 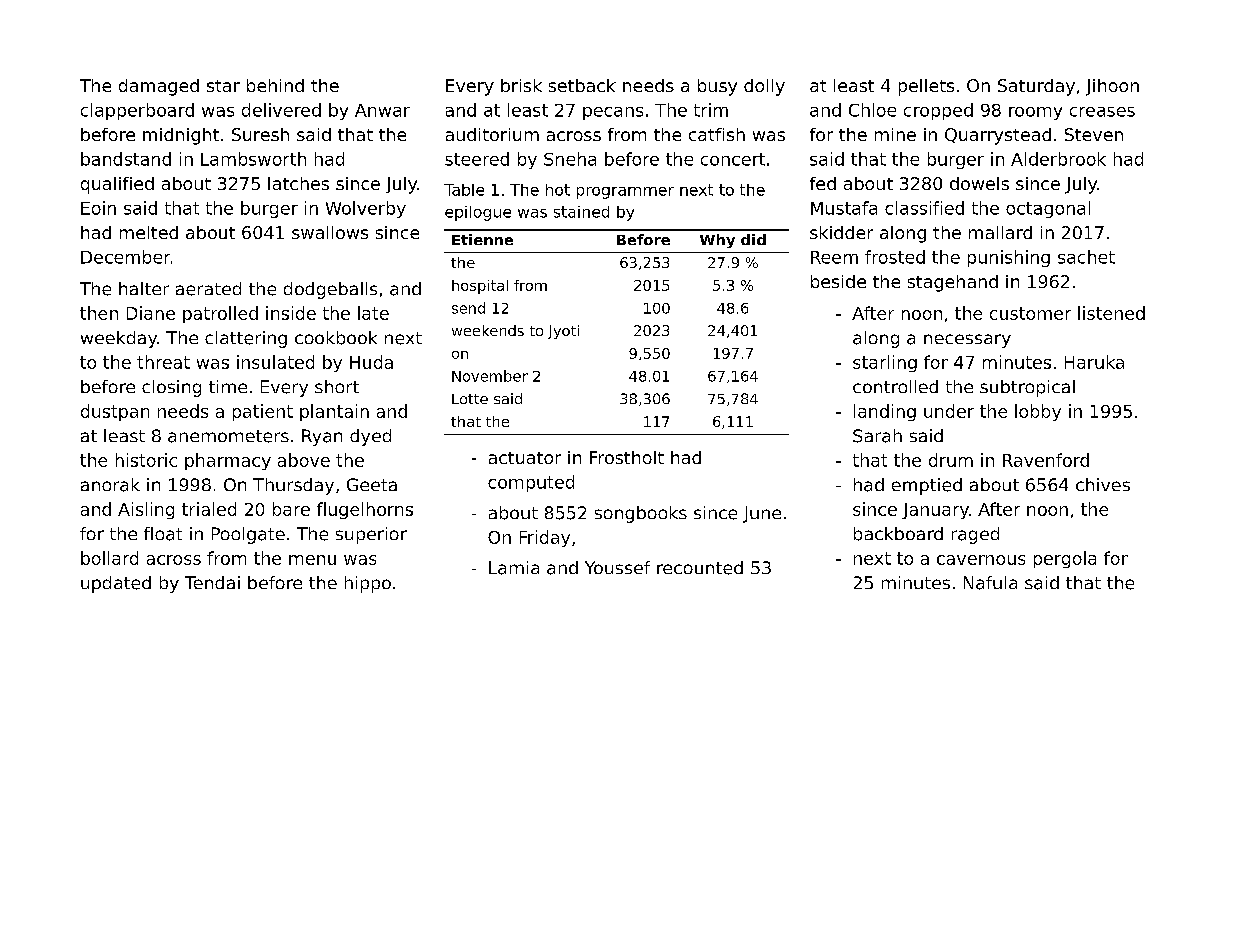 I want to click on November, so click(x=490, y=376).
